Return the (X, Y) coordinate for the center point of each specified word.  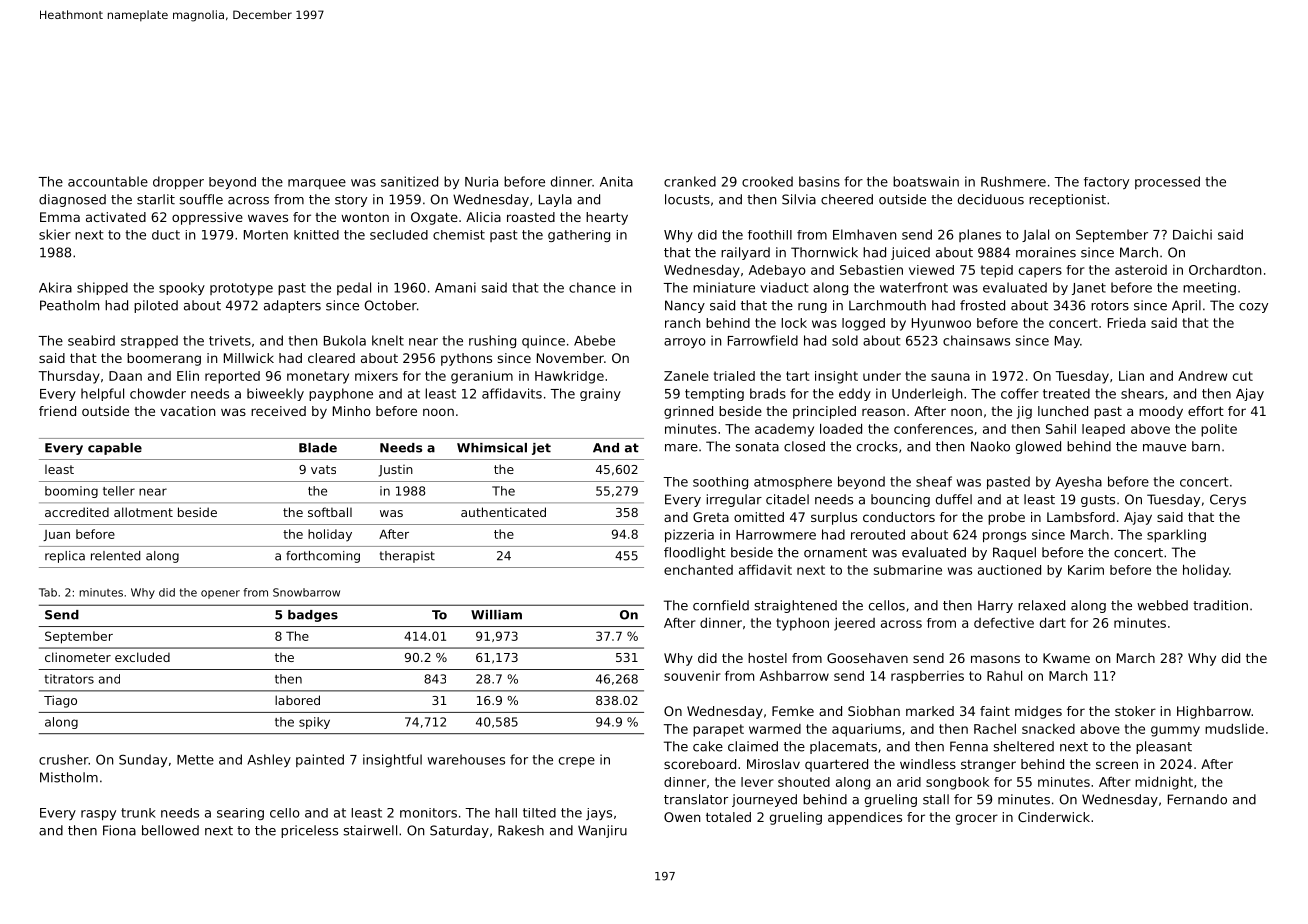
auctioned (1009, 570)
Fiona (119, 830)
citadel (787, 499)
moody (1161, 412)
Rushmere (1013, 181)
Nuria (481, 181)
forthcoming (323, 557)
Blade (318, 448)
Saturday (459, 831)
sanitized (409, 181)
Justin (396, 471)
